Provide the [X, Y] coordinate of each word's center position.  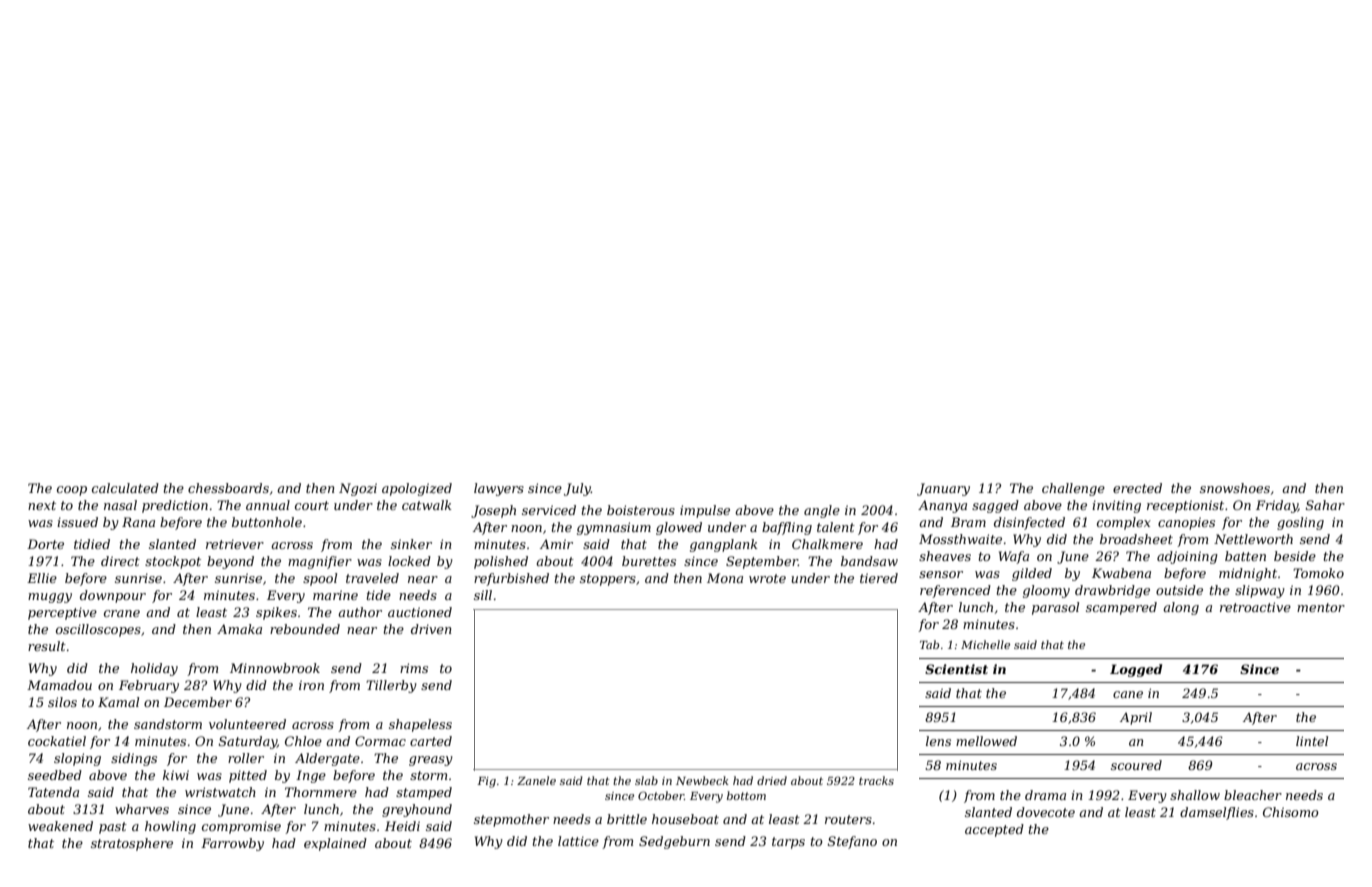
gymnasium [614, 528]
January [943, 489]
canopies [1186, 523]
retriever [235, 544]
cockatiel [57, 741]
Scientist [956, 669]
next [42, 505]
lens [938, 741]
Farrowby [232, 844]
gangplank [724, 545]
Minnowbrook [275, 668]
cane [1128, 694]
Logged [1136, 670]
